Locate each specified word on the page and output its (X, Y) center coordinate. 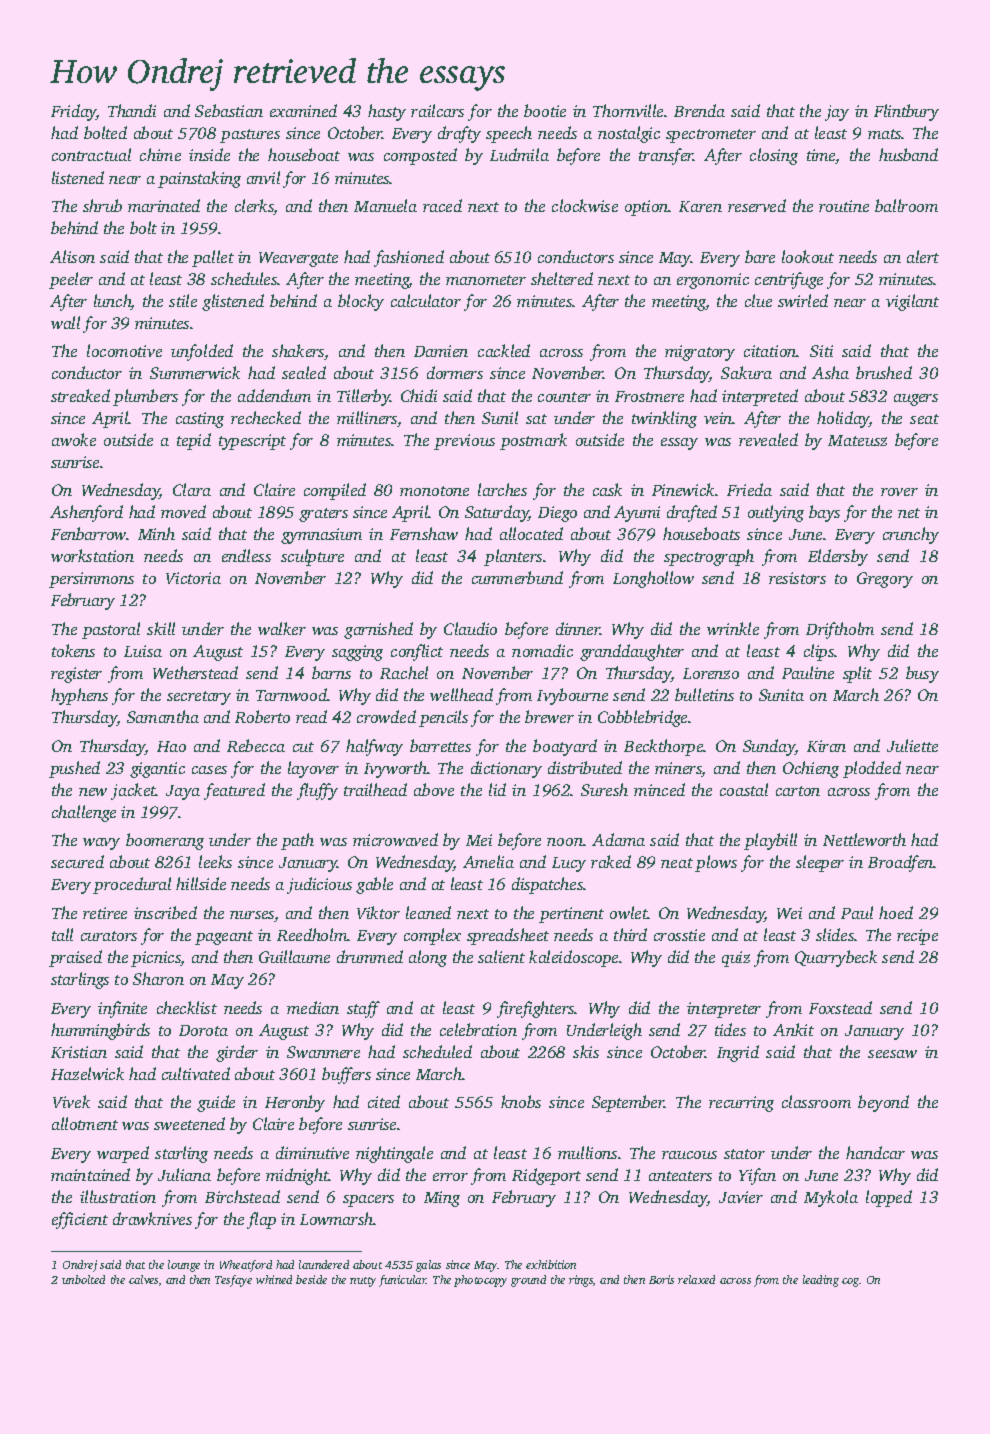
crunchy (911, 535)
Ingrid (738, 1053)
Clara (192, 489)
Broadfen (901, 863)
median (313, 1007)
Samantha (163, 716)
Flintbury (906, 112)
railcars (437, 110)
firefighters (536, 1009)
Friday (74, 112)
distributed (585, 767)
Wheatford (246, 1266)
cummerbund (517, 577)
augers (916, 400)
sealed (304, 372)
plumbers (145, 397)
